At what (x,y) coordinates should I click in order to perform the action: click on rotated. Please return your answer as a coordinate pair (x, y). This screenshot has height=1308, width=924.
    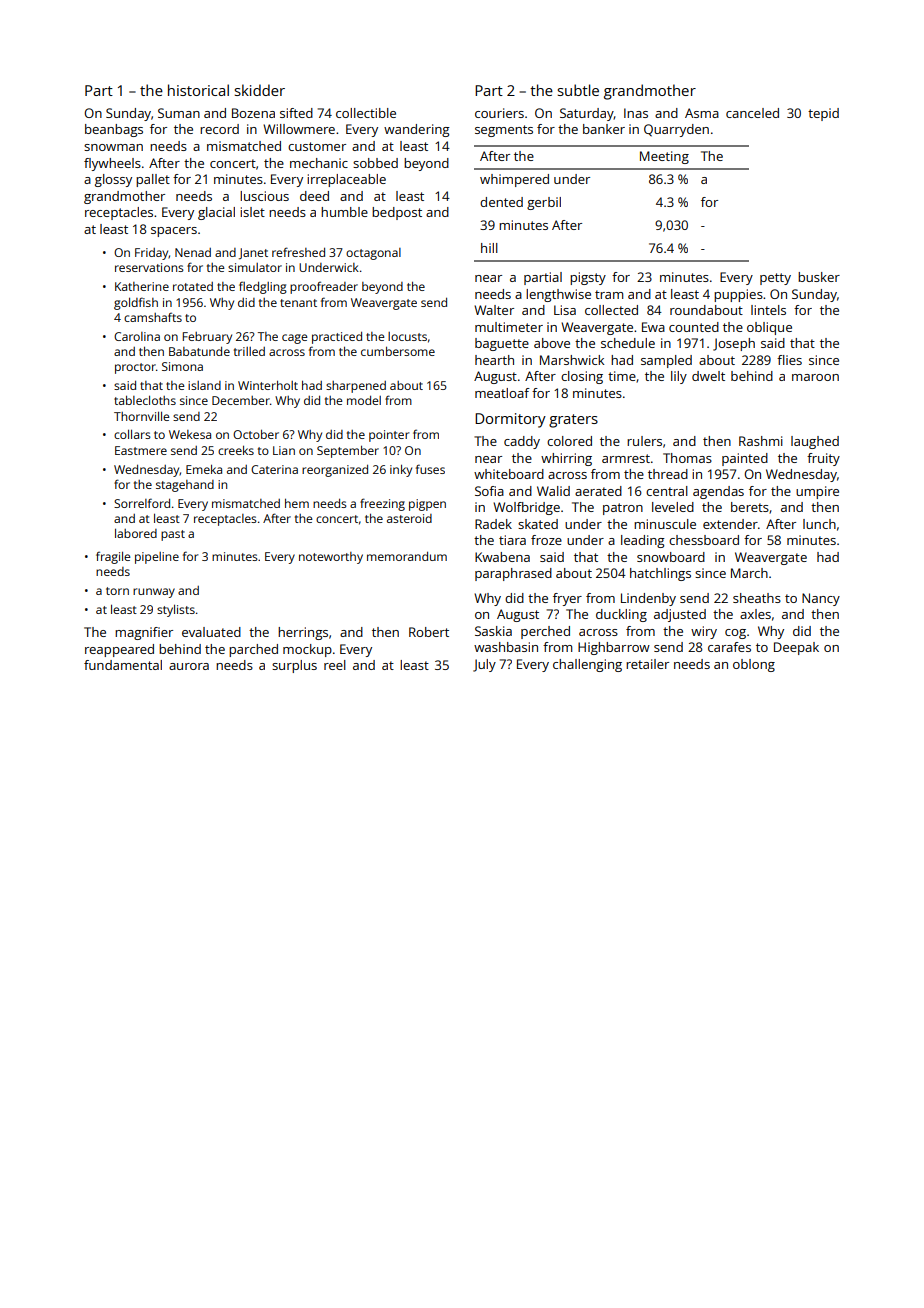
    Looking at the image, I should click on (193, 286).
